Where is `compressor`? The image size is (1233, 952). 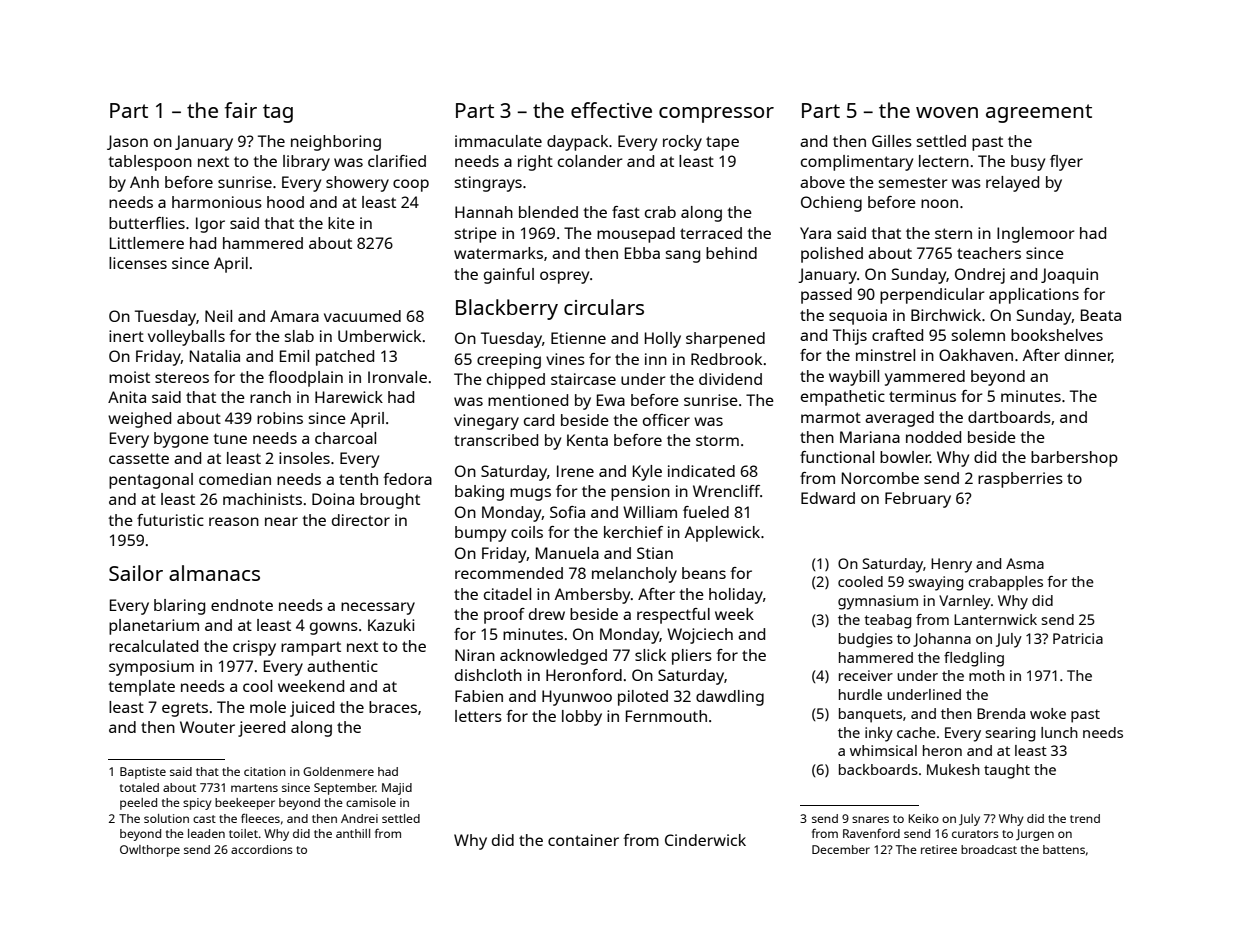
compressor is located at coordinates (716, 115).
